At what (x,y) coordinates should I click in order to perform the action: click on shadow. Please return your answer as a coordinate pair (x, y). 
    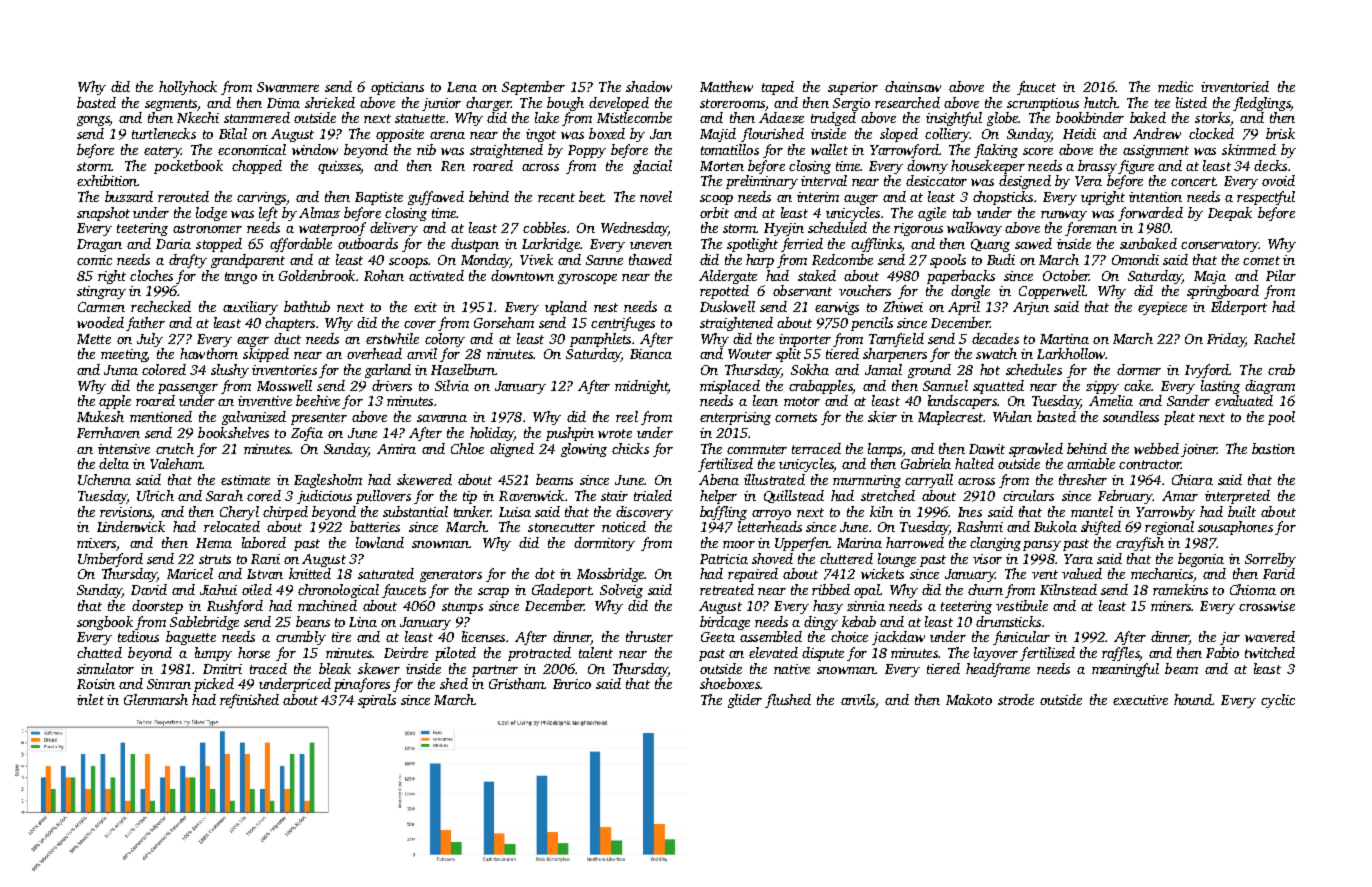
    Looking at the image, I should click on (649, 86).
